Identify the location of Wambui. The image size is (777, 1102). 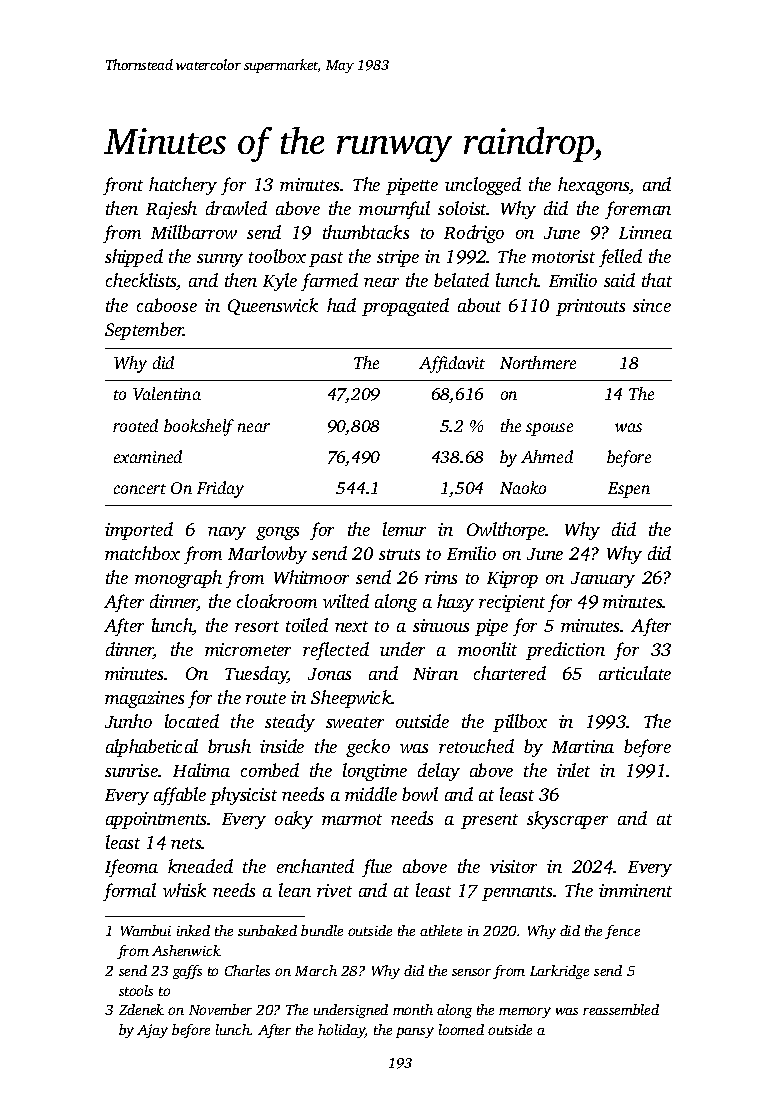
(146, 930).
